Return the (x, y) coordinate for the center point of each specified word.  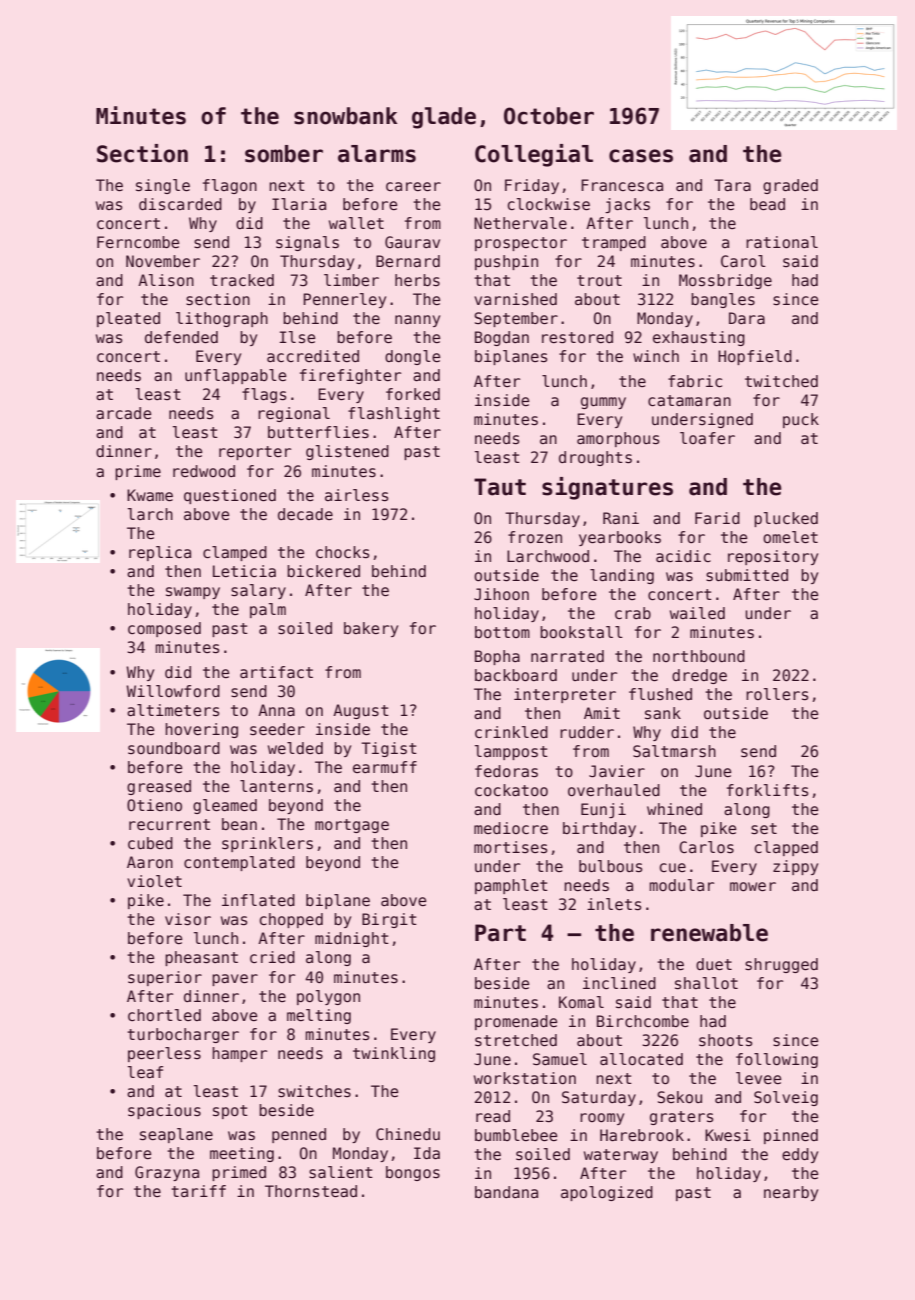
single (163, 186)
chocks (343, 552)
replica (160, 553)
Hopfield (755, 357)
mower (753, 887)
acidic (683, 556)
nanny (417, 321)
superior (165, 978)
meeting (242, 1154)
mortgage (352, 826)
